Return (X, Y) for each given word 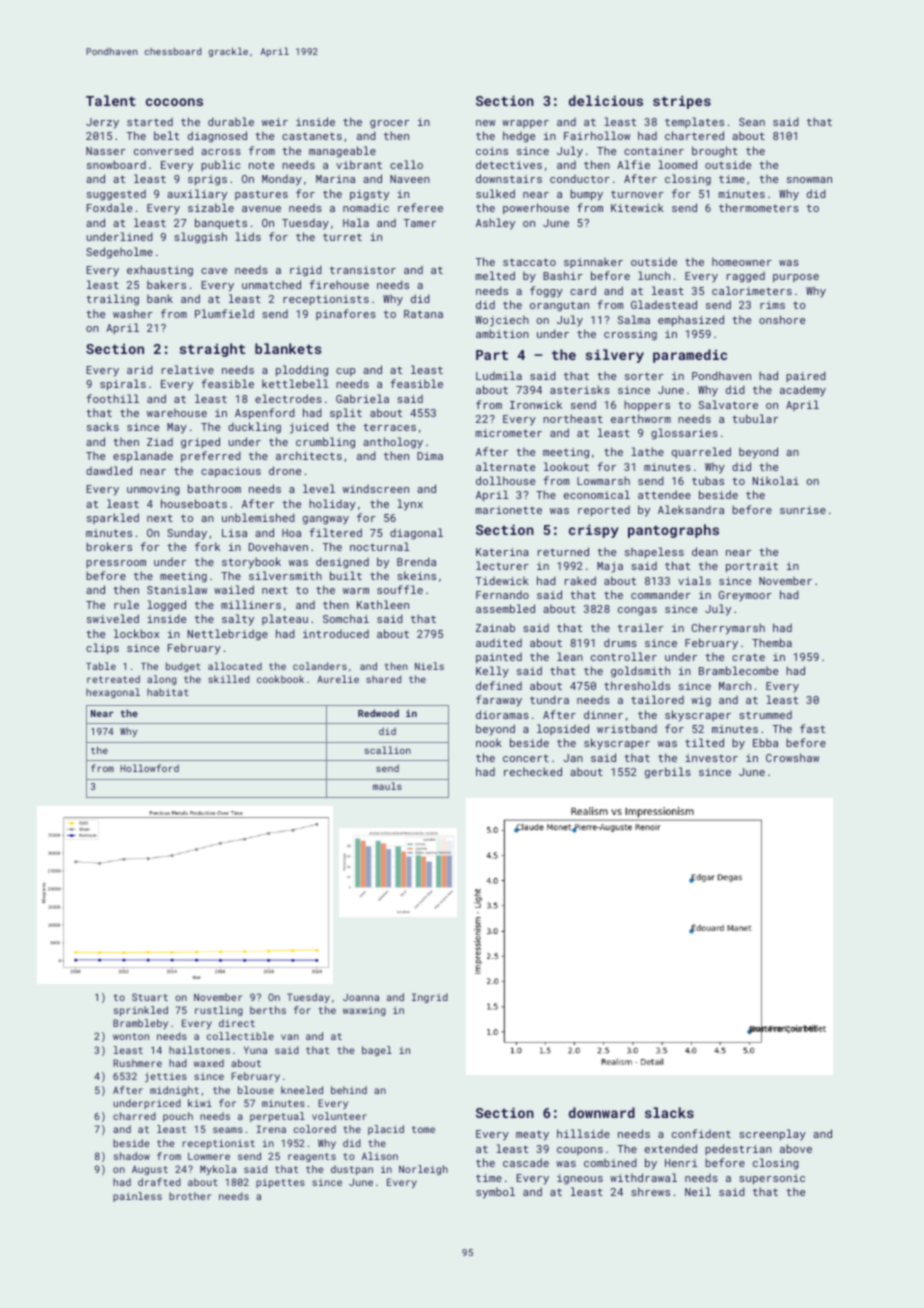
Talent (111, 100)
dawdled (109, 470)
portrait (752, 567)
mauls (387, 786)
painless (137, 1197)
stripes (682, 102)
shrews (650, 1191)
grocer (389, 124)
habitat (168, 692)
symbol (495, 1193)
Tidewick (502, 581)
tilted (704, 742)
